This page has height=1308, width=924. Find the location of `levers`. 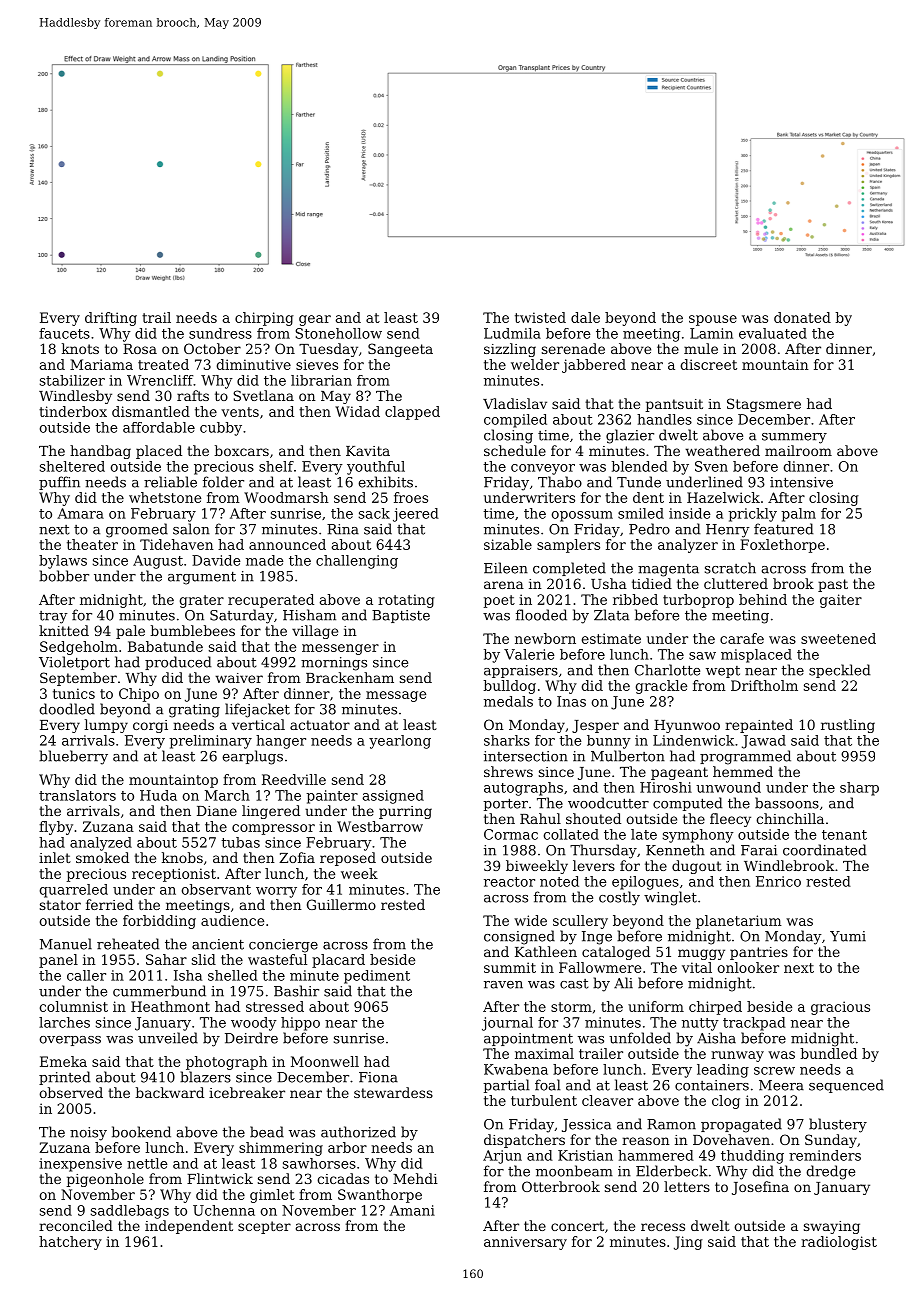

levers is located at coordinates (594, 865).
